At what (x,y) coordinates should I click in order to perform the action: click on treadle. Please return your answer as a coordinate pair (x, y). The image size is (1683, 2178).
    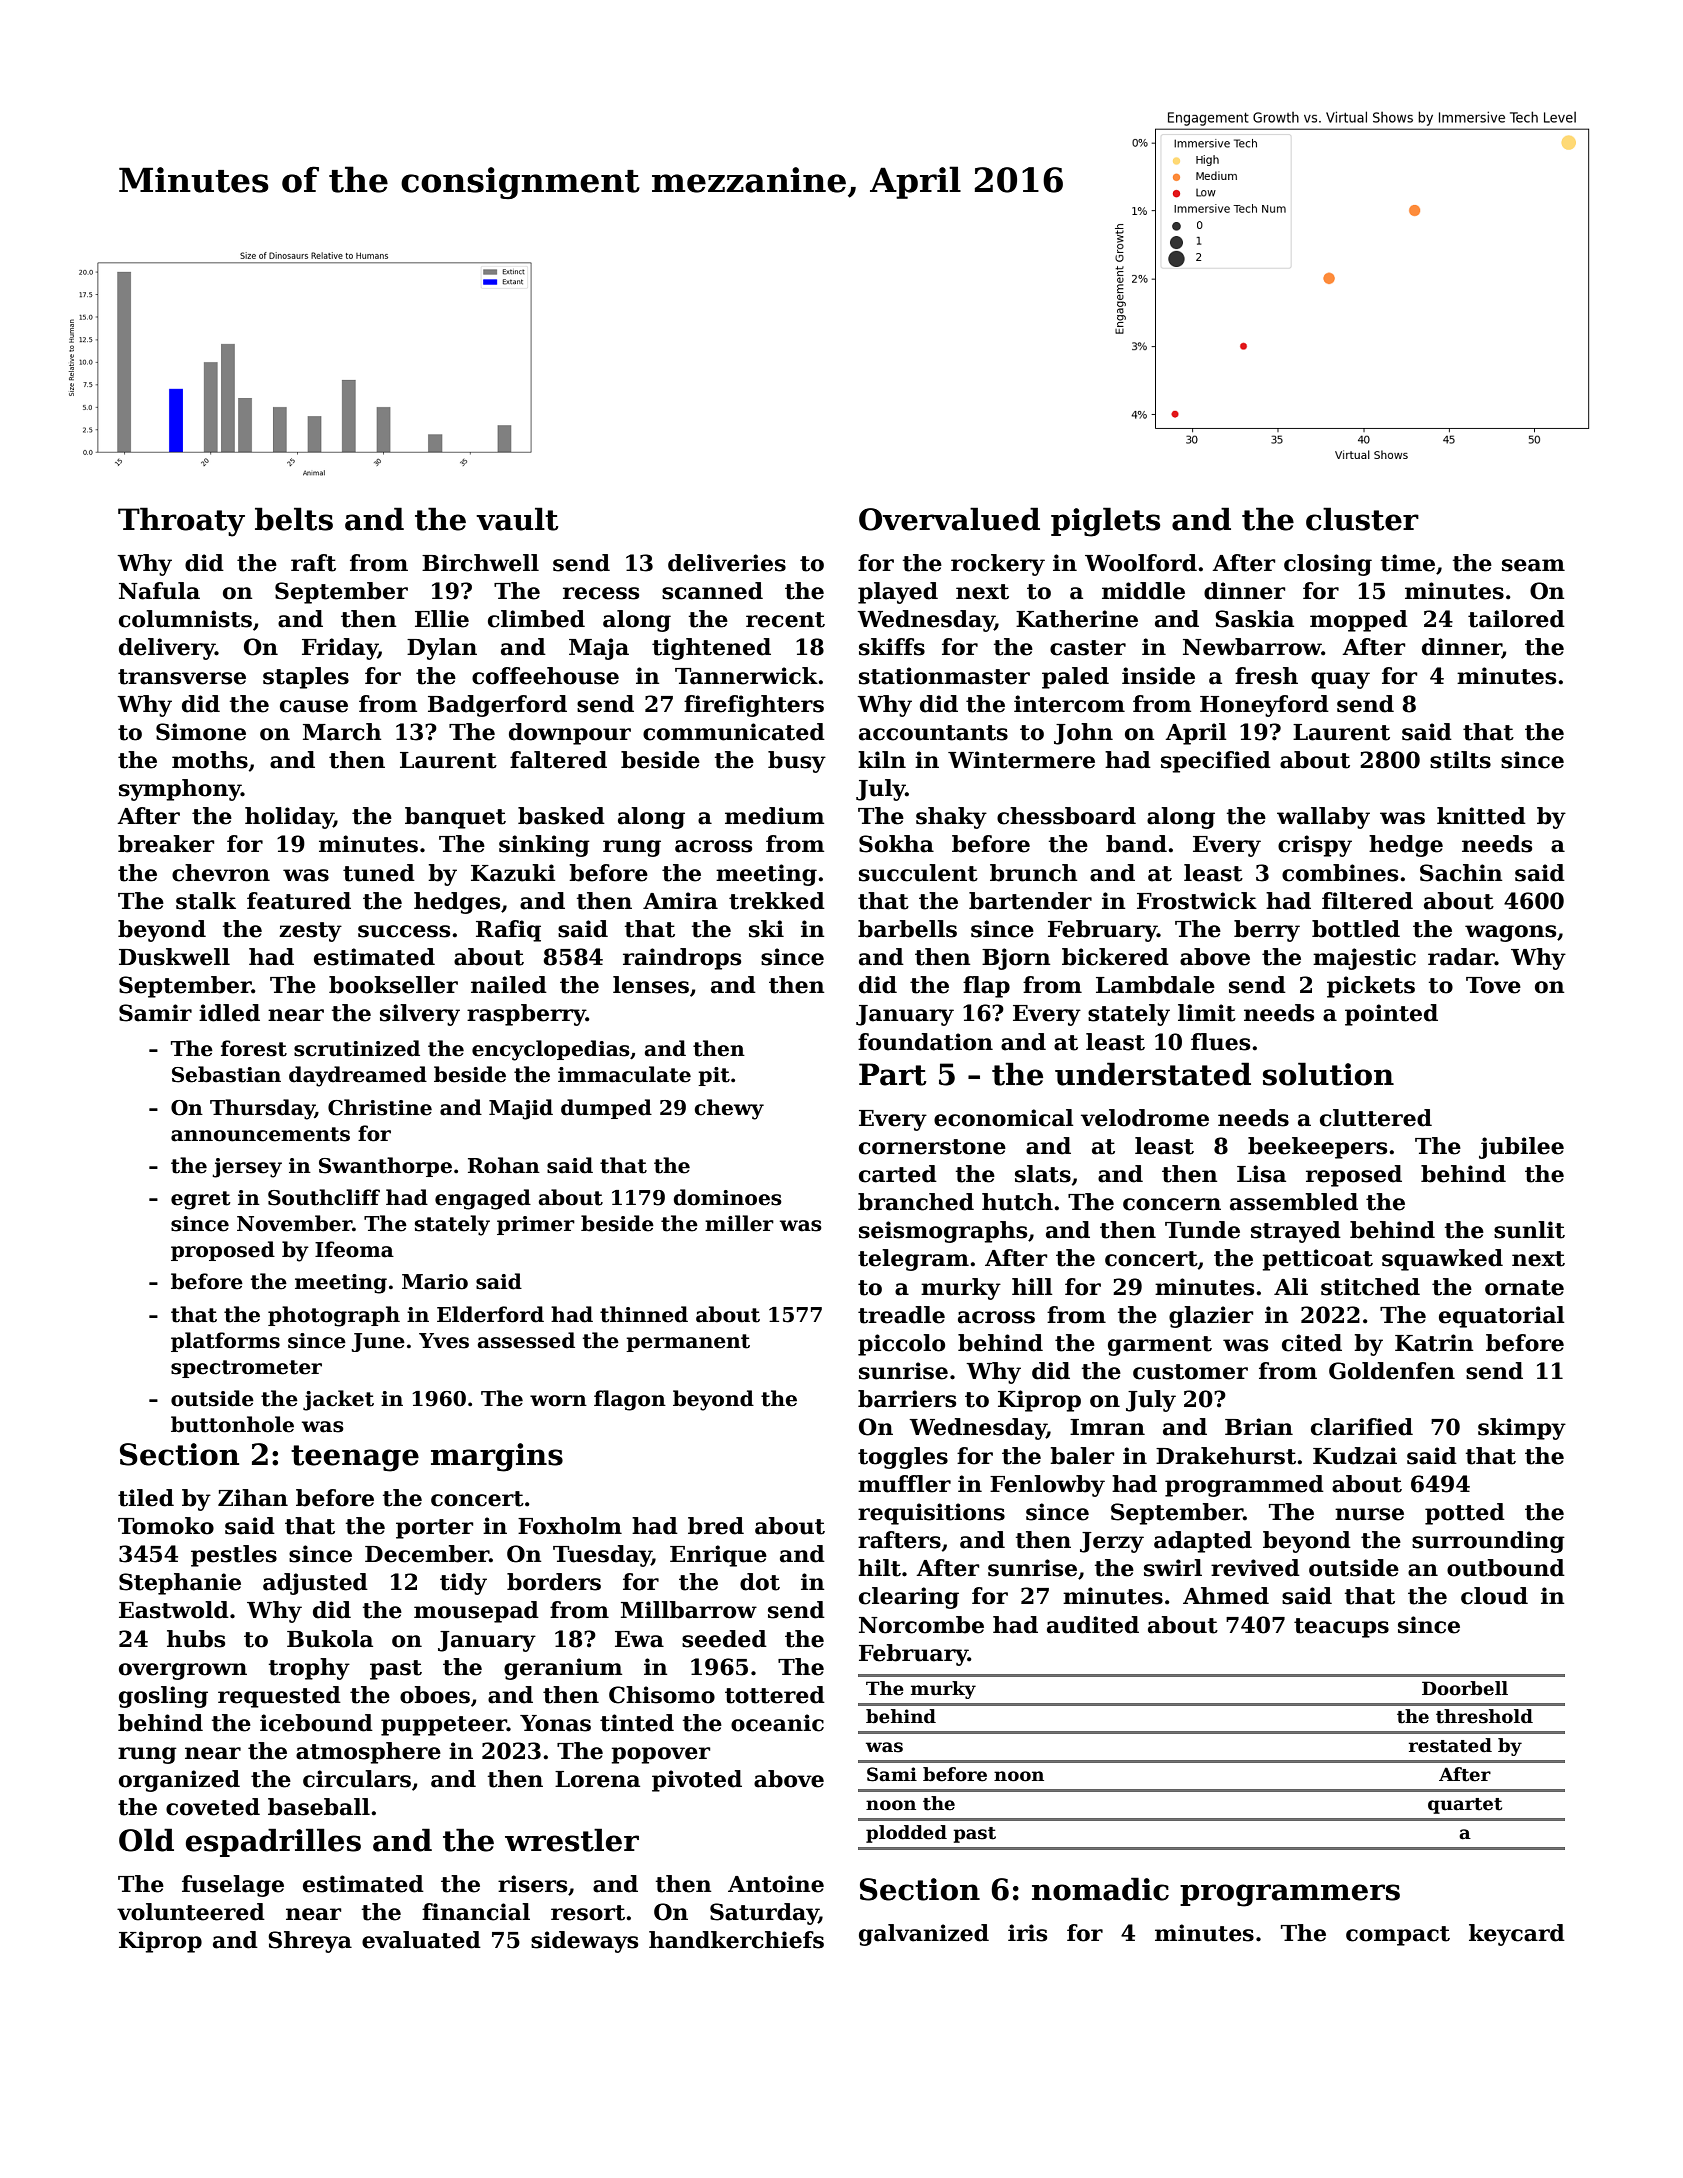
    Looking at the image, I should click on (901, 1315).
